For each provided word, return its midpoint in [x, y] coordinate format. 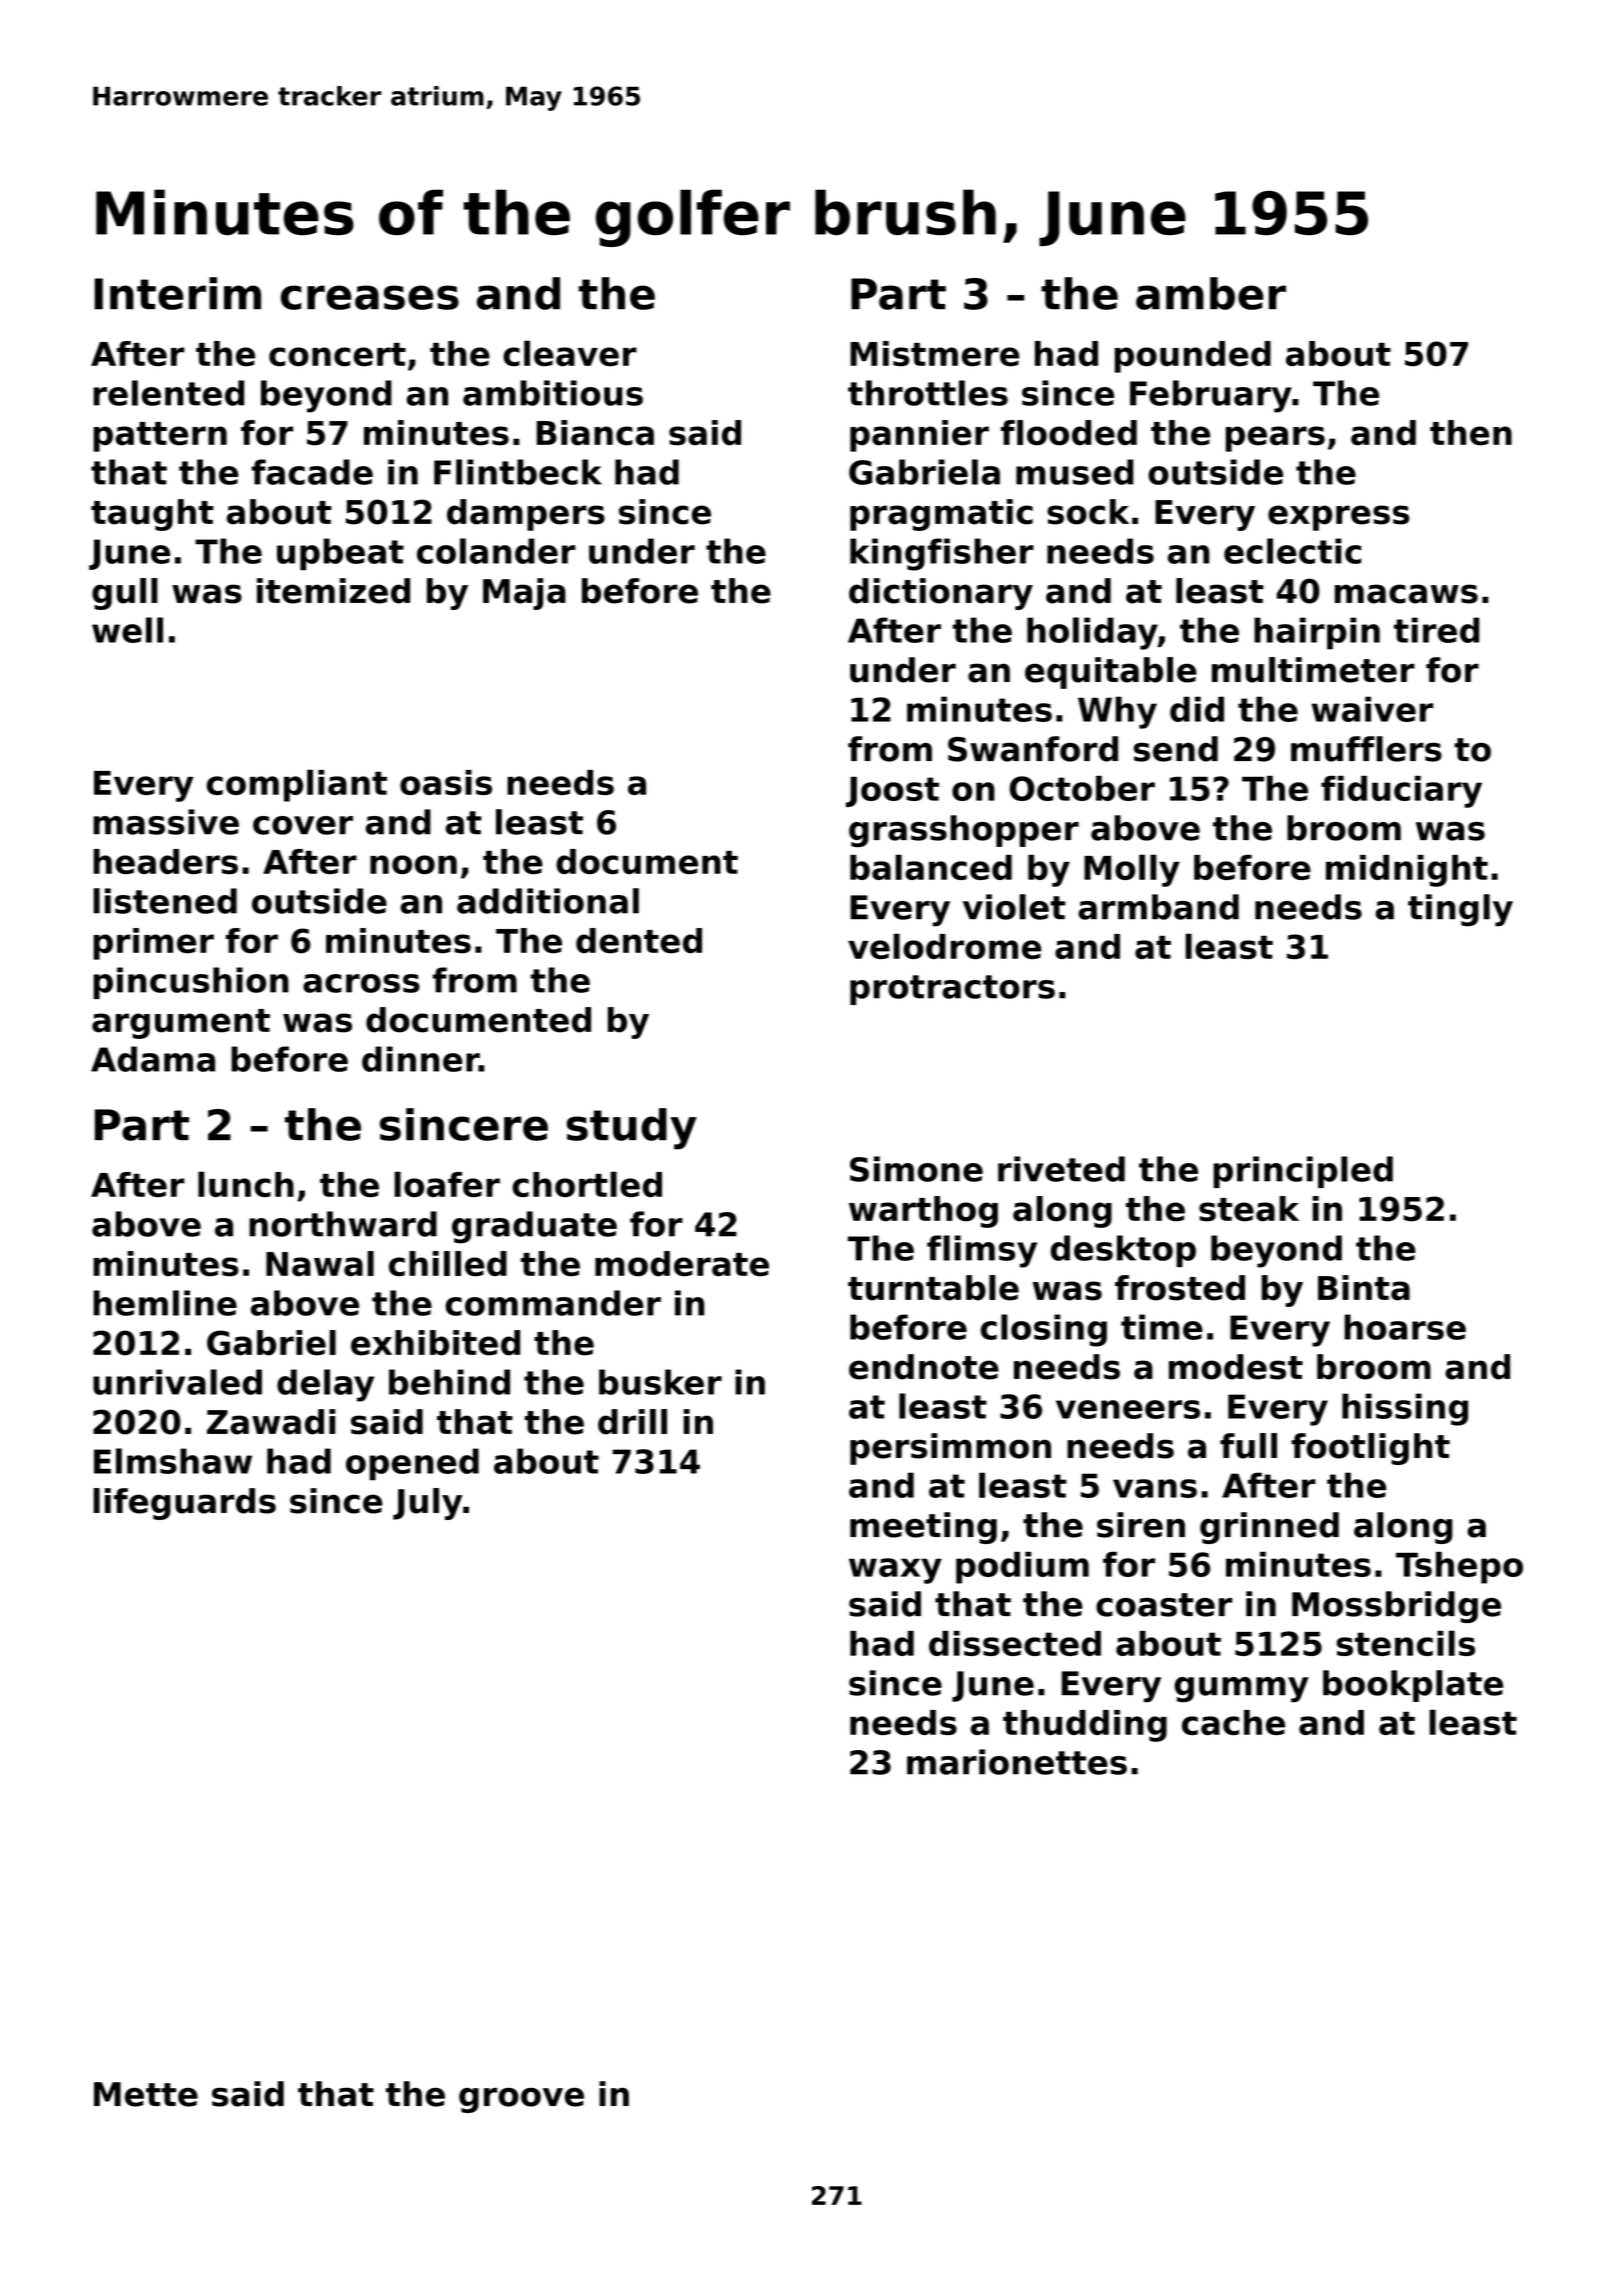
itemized [333, 591]
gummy [1241, 1690]
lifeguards [184, 1504]
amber [1211, 293]
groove [521, 2100]
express [1338, 518]
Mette [146, 2094]
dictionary [941, 594]
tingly [1460, 910]
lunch [246, 1184]
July [427, 1504]
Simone [916, 1169]
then [1471, 433]
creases [370, 297]
